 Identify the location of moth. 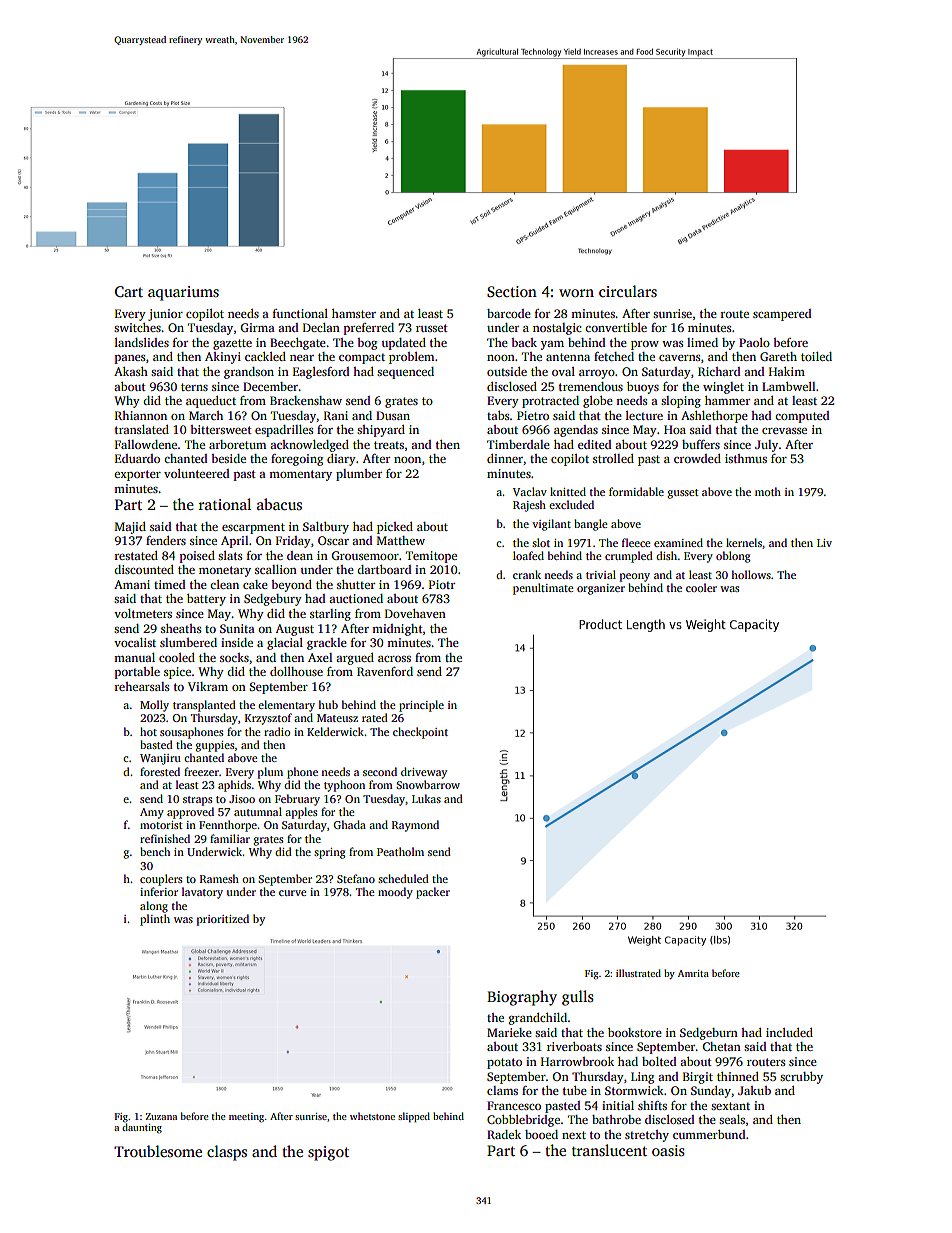
(768, 491).
